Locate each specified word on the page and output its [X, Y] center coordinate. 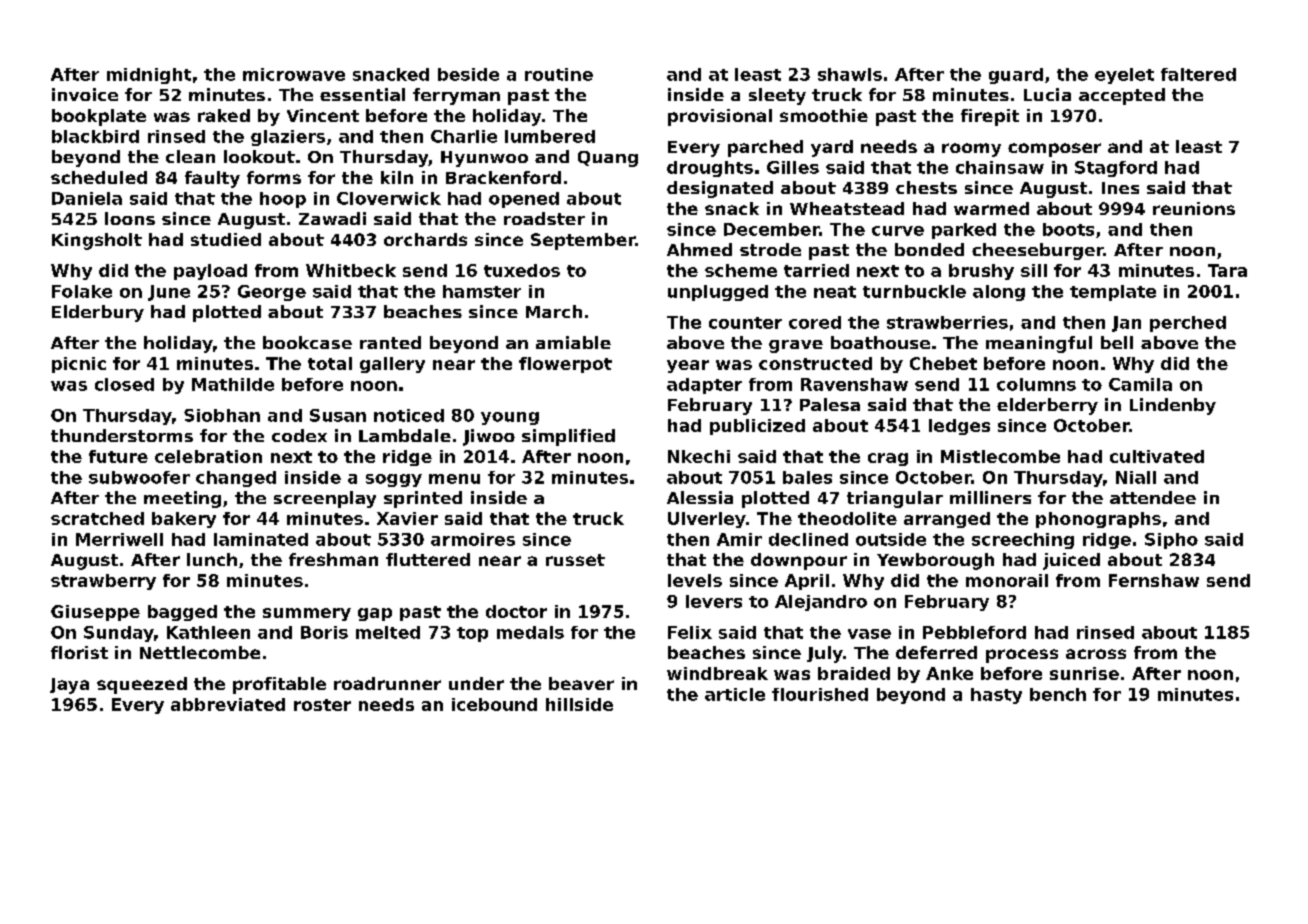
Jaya [69, 686]
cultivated [1157, 456]
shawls [850, 74]
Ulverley [707, 520]
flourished [820, 694]
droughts [710, 169]
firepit [990, 117]
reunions [1194, 208]
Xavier [407, 518]
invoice [85, 94]
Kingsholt [97, 241]
